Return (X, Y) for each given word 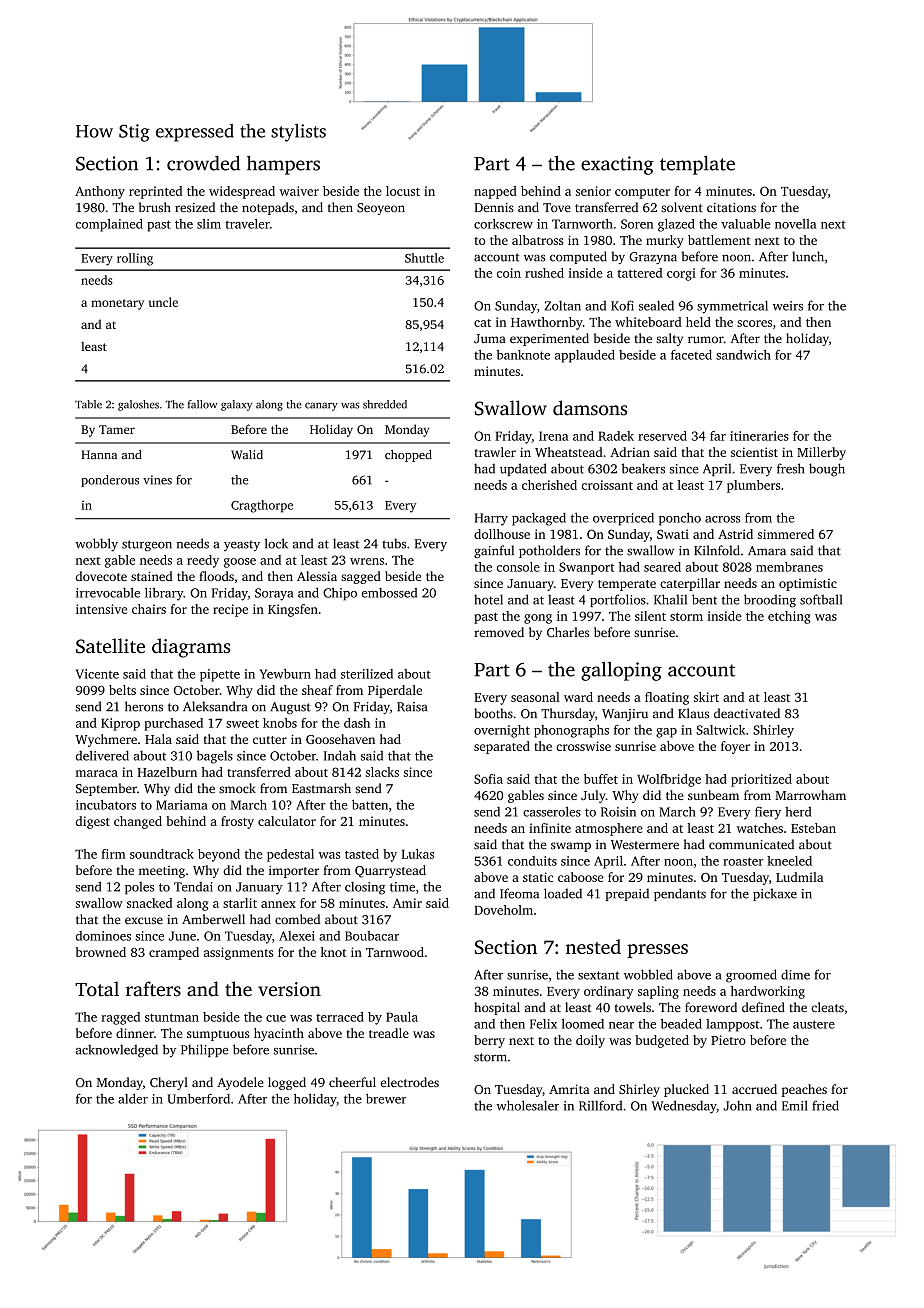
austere (814, 1024)
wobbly (96, 545)
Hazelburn (167, 772)
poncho (680, 519)
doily (590, 1041)
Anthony (100, 192)
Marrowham (810, 795)
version (289, 989)
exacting (617, 165)
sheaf (317, 690)
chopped (408, 456)
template (697, 165)
